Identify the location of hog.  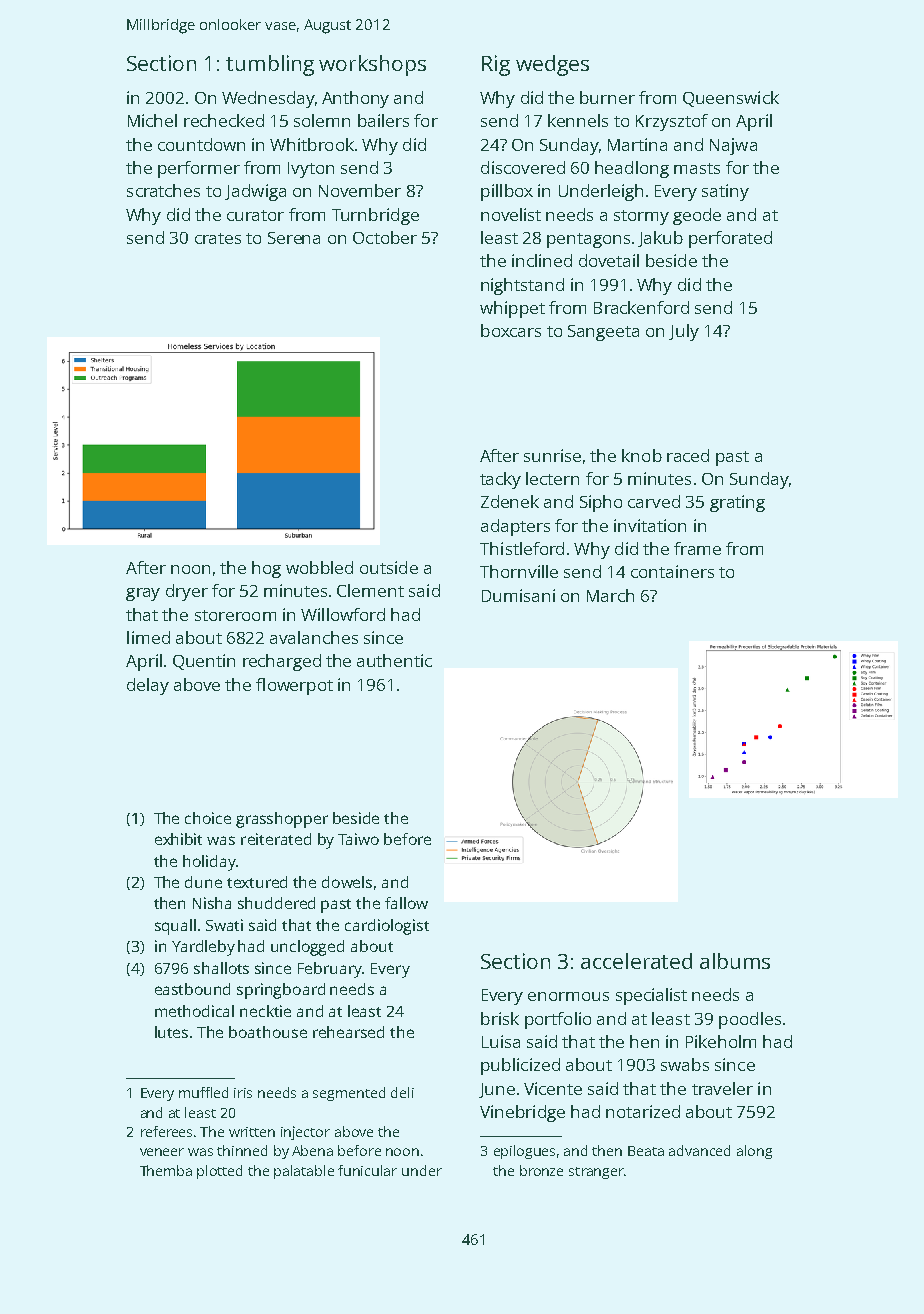
(266, 569).
